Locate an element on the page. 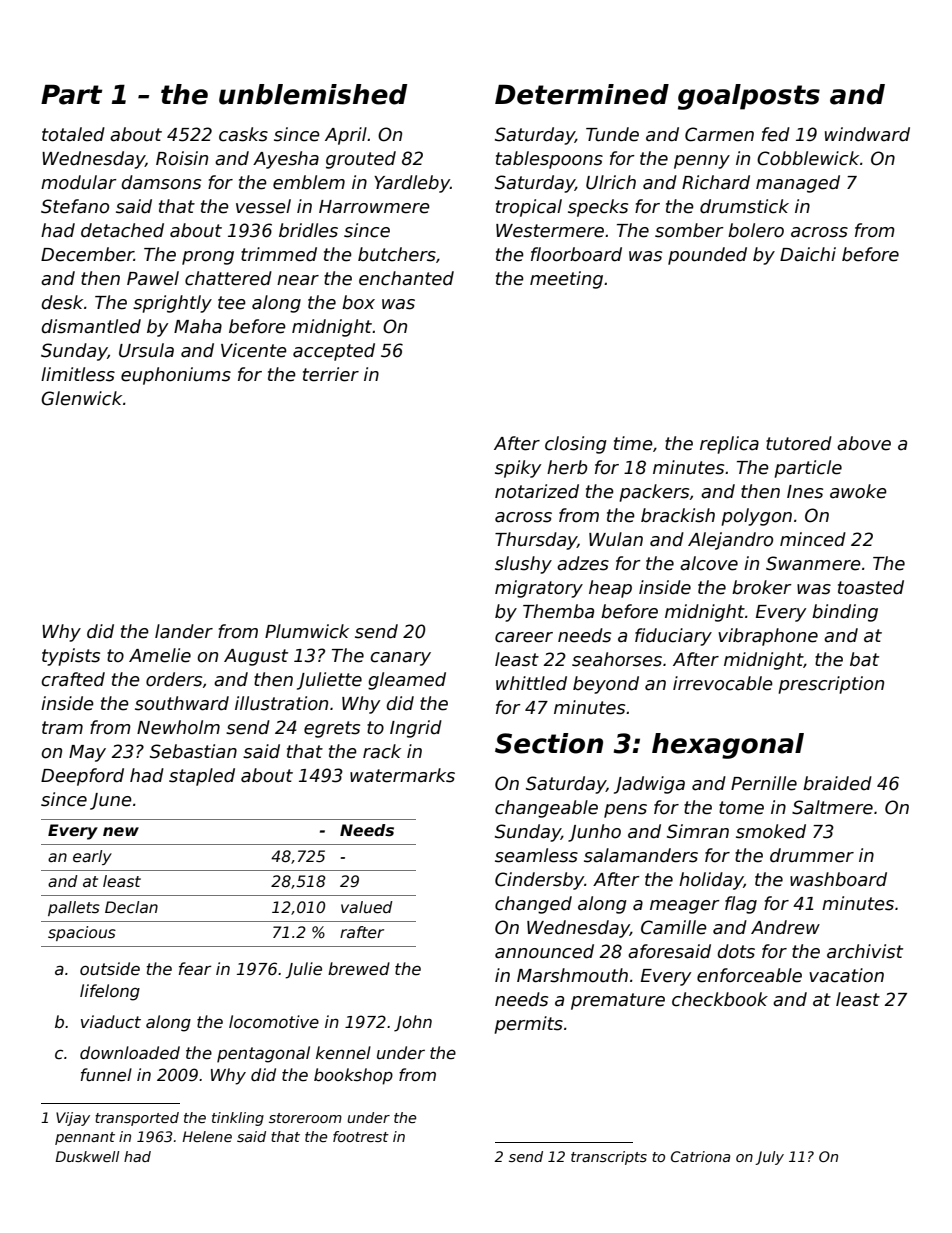 The height and width of the image is (1233, 952). stapled is located at coordinates (202, 777).
